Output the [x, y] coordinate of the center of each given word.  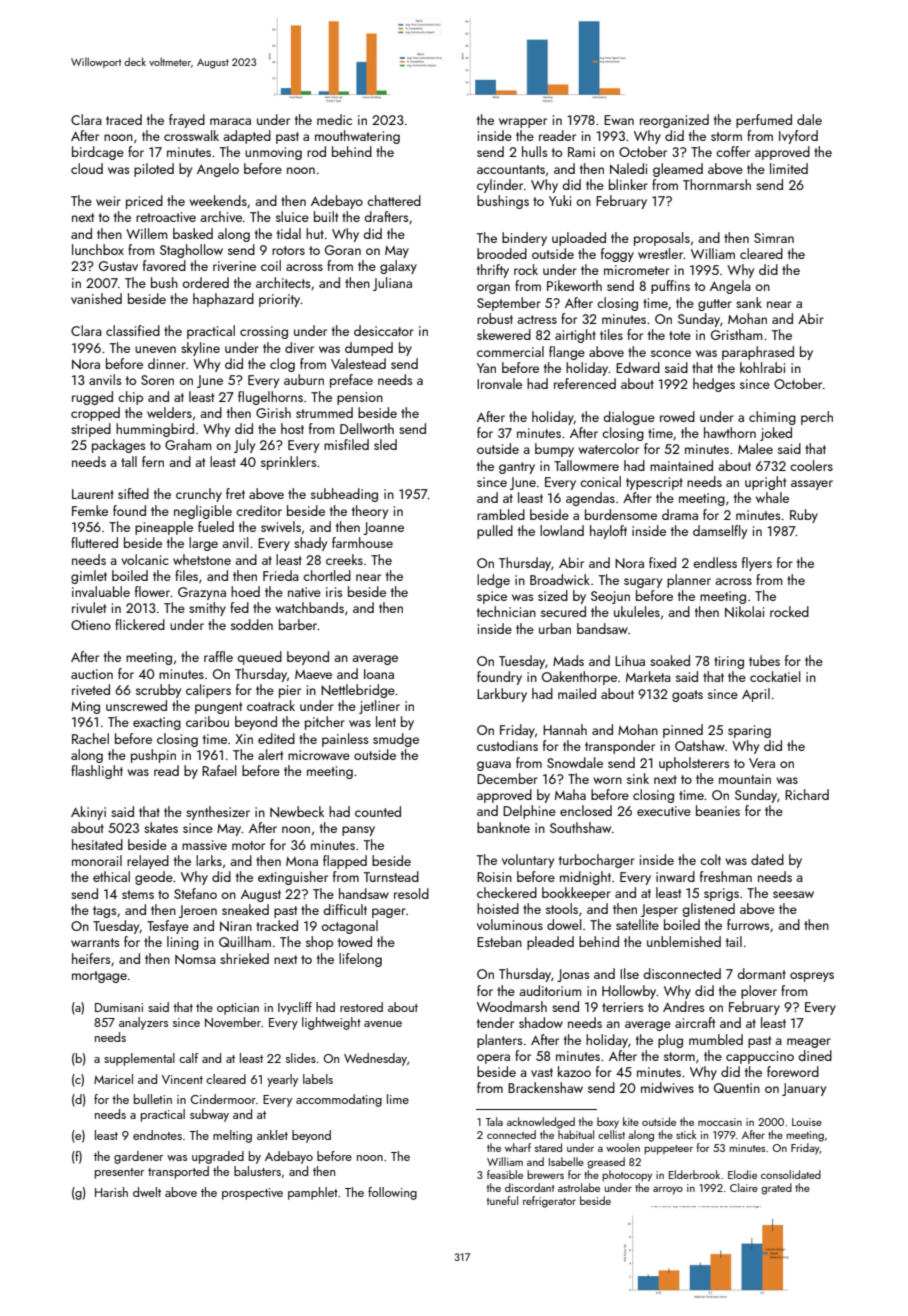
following [392, 1193]
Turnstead [391, 876]
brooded [502, 253]
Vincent [182, 1079]
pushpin [153, 756]
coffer [733, 151]
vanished [96, 298]
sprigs [721, 894]
